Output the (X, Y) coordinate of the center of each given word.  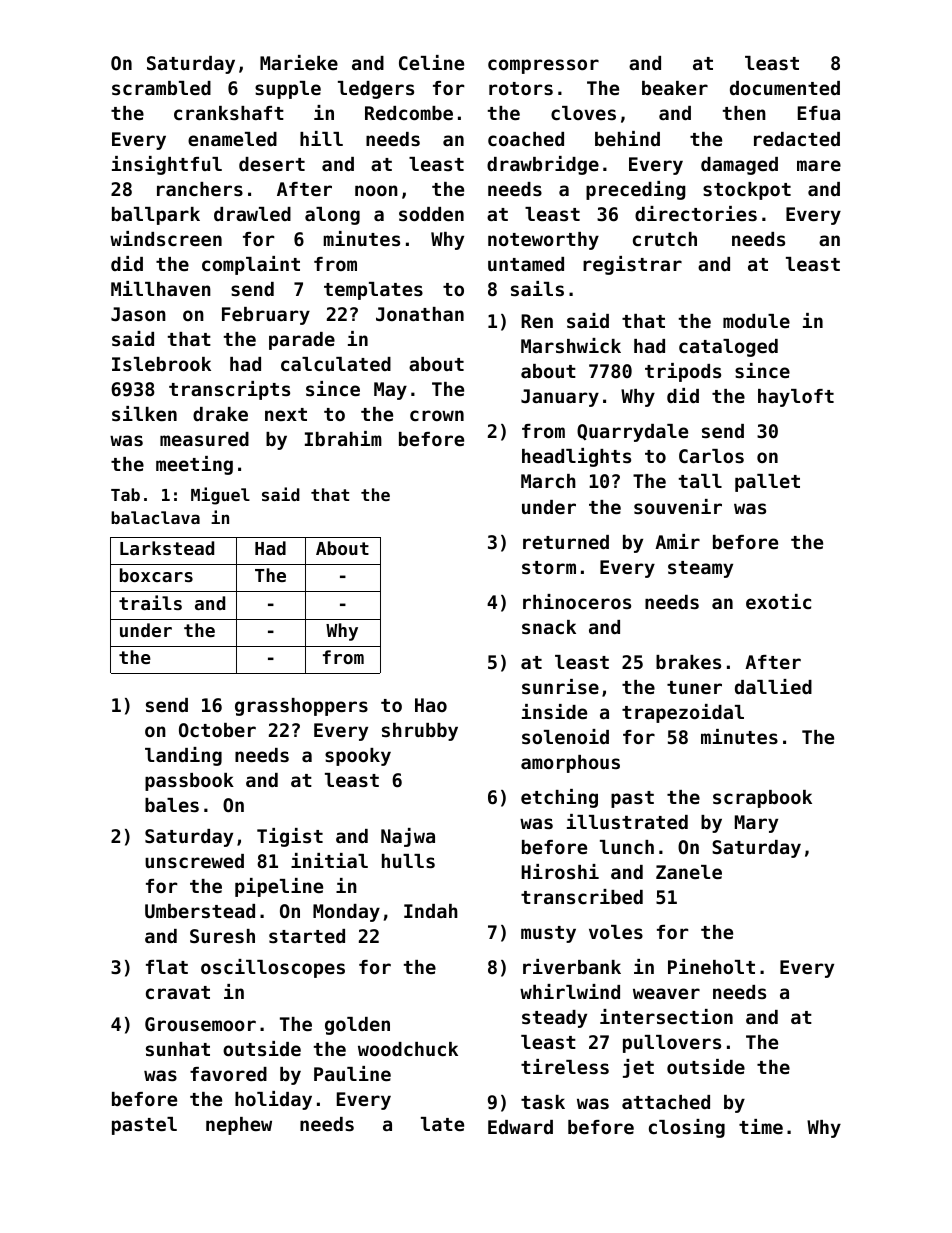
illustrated (627, 821)
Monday (346, 913)
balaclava (155, 517)
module (756, 321)
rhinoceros (577, 601)
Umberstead (200, 911)
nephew (239, 1126)
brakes (688, 662)
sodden (431, 214)
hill (321, 138)
